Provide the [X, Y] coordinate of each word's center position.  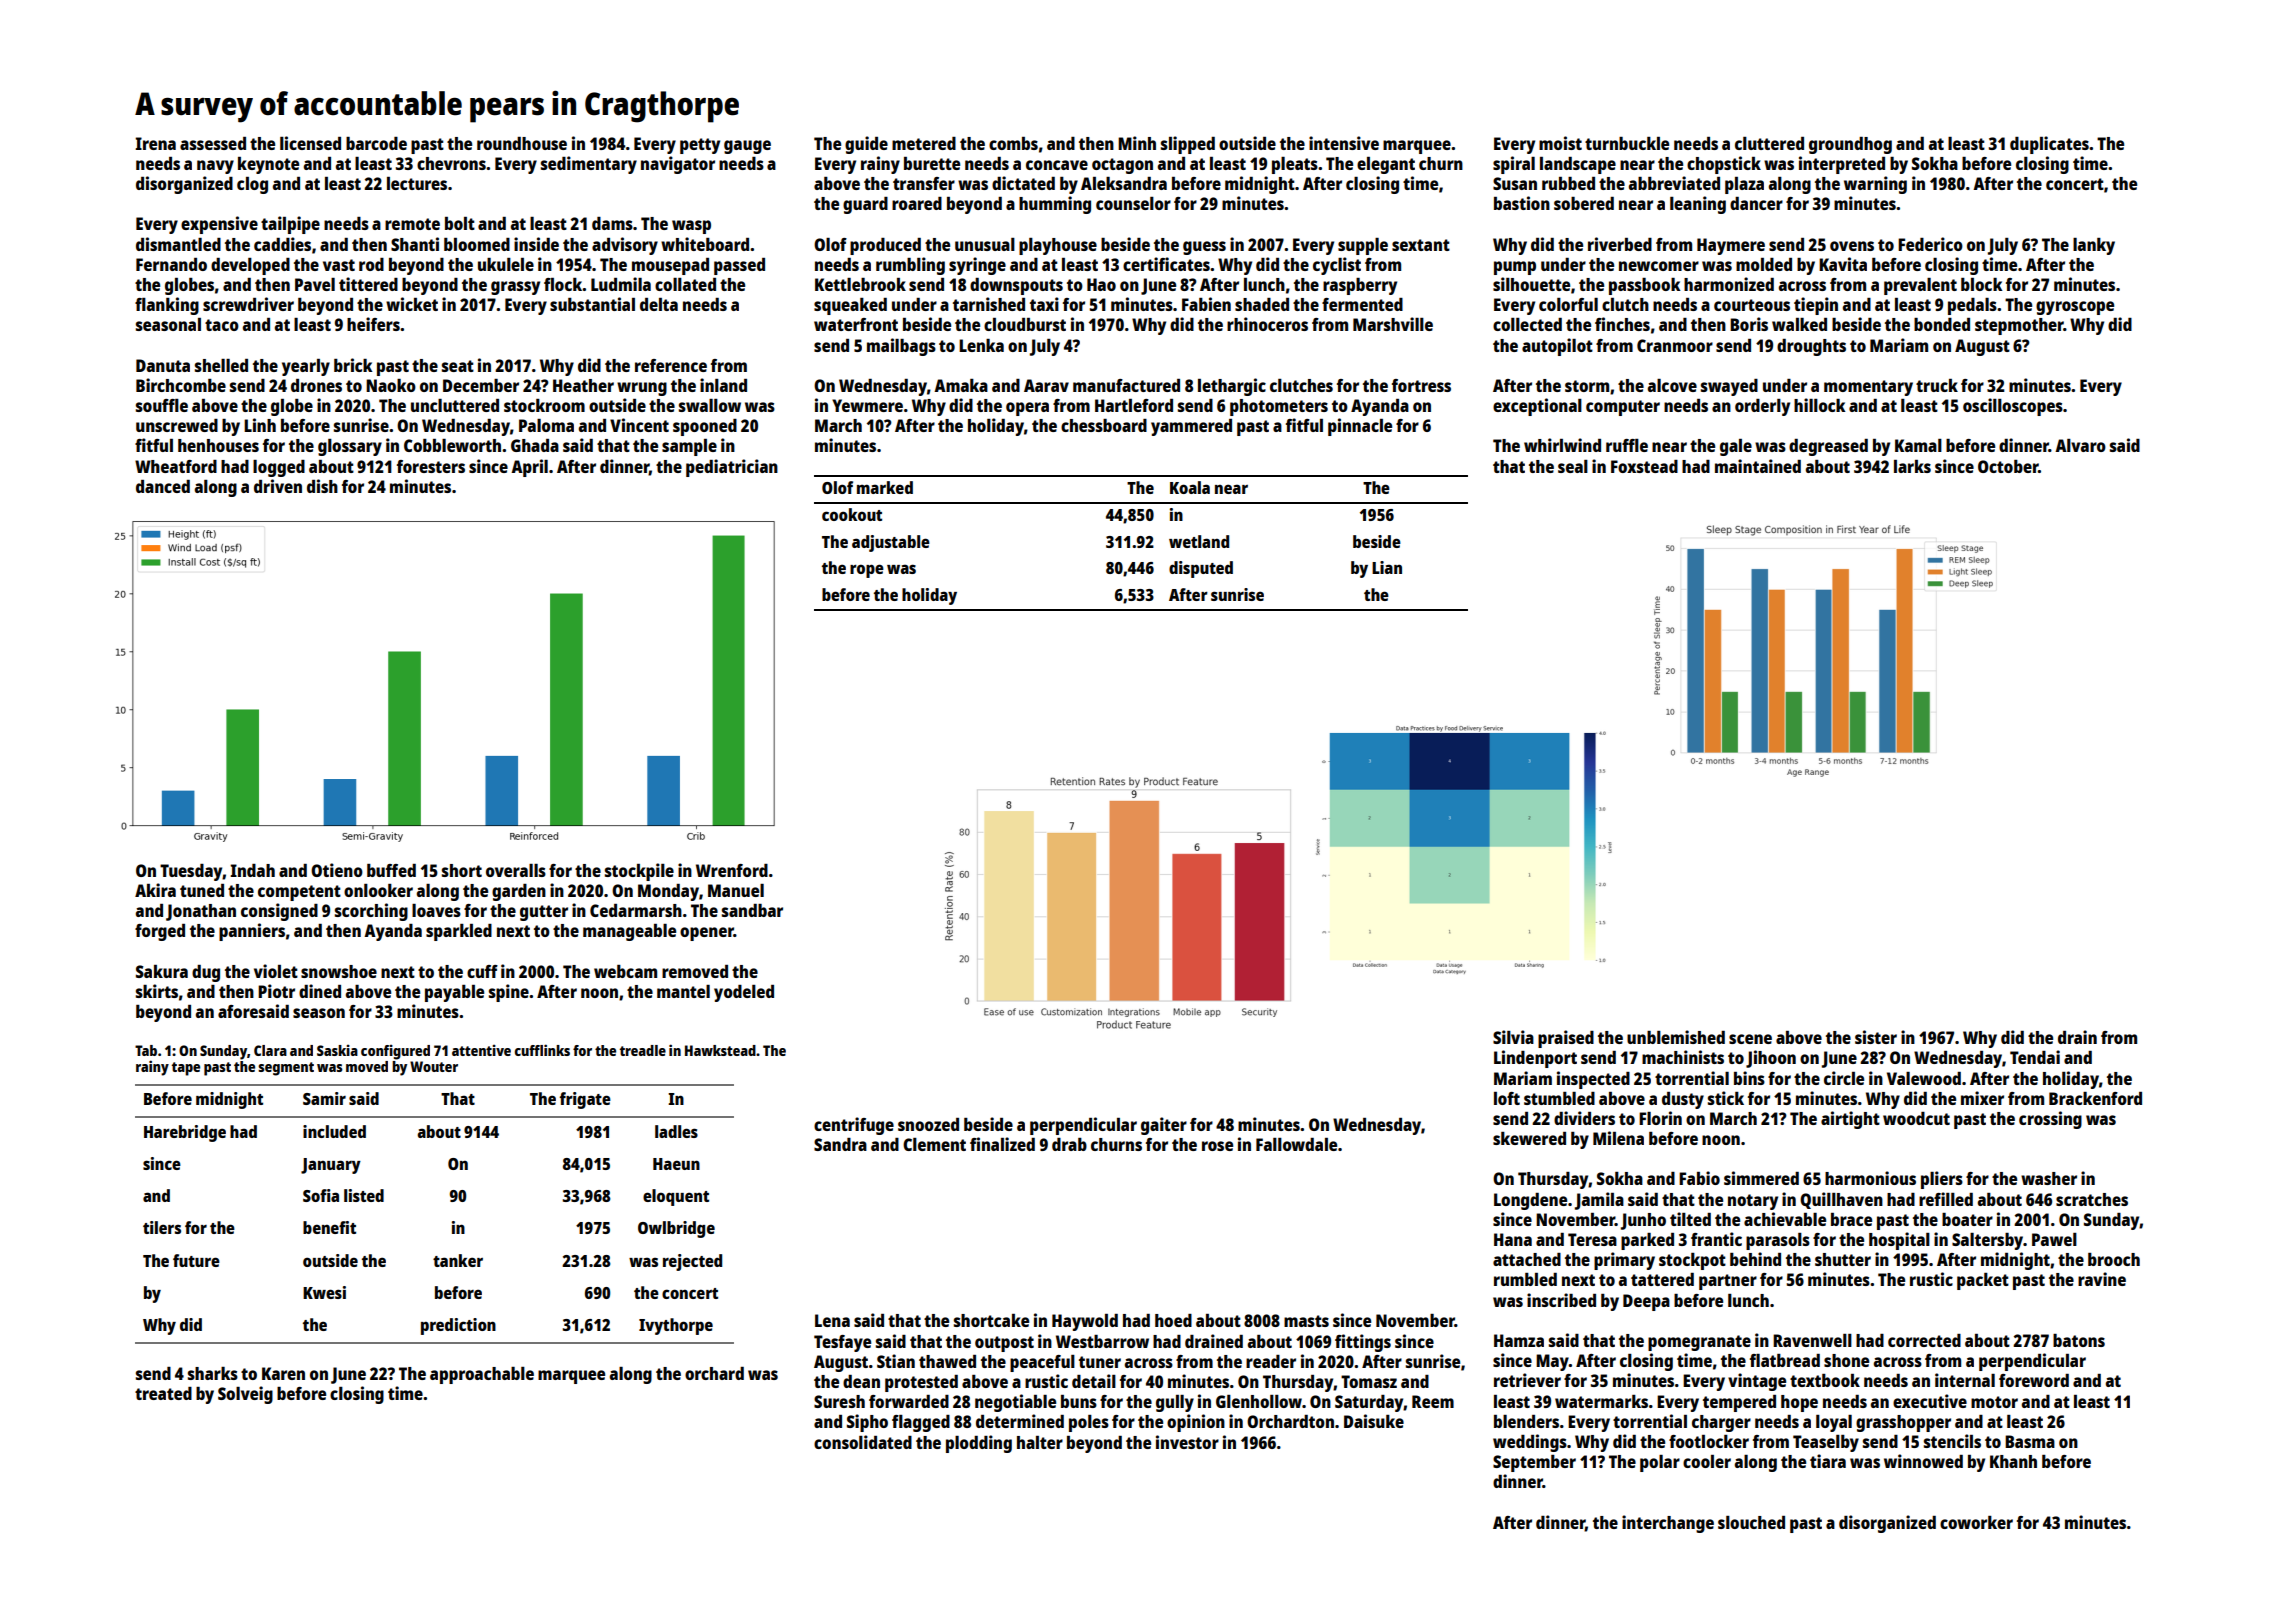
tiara [1828, 1461]
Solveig [245, 1395]
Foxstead [1644, 466]
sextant [1421, 245]
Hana [1513, 1239]
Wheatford [176, 466]
